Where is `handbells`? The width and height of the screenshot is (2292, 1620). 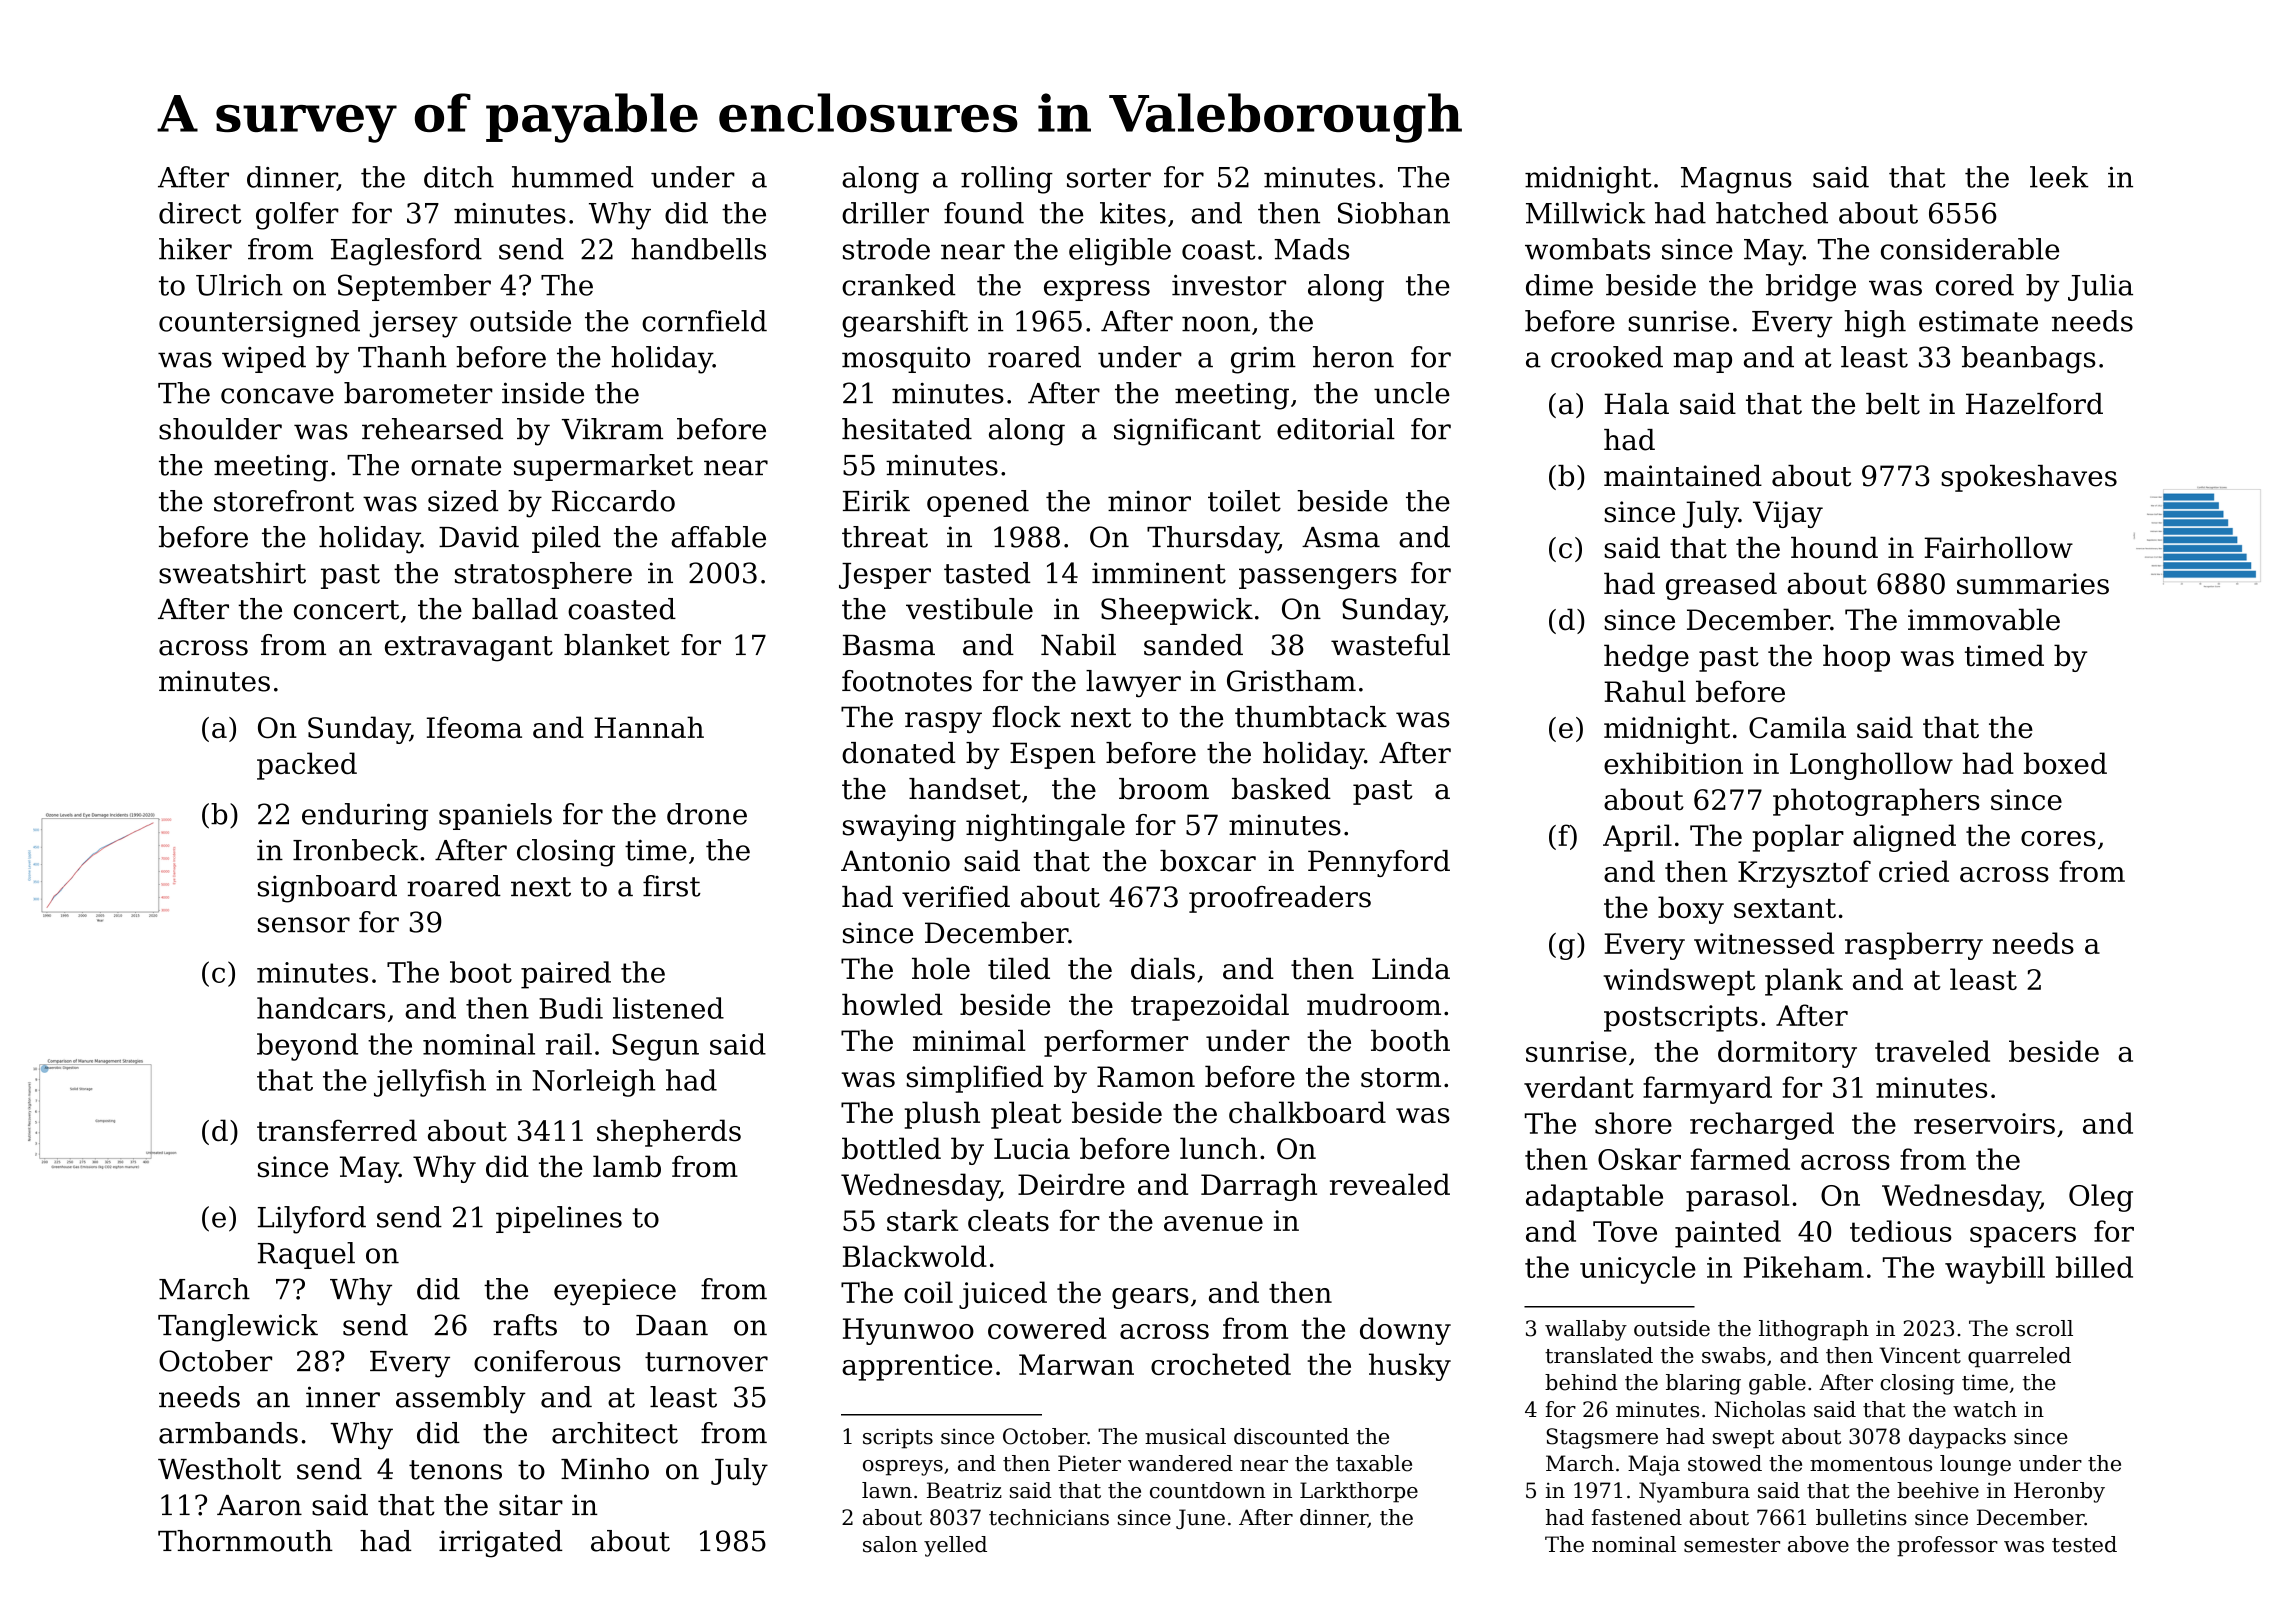
handbells is located at coordinates (698, 249).
